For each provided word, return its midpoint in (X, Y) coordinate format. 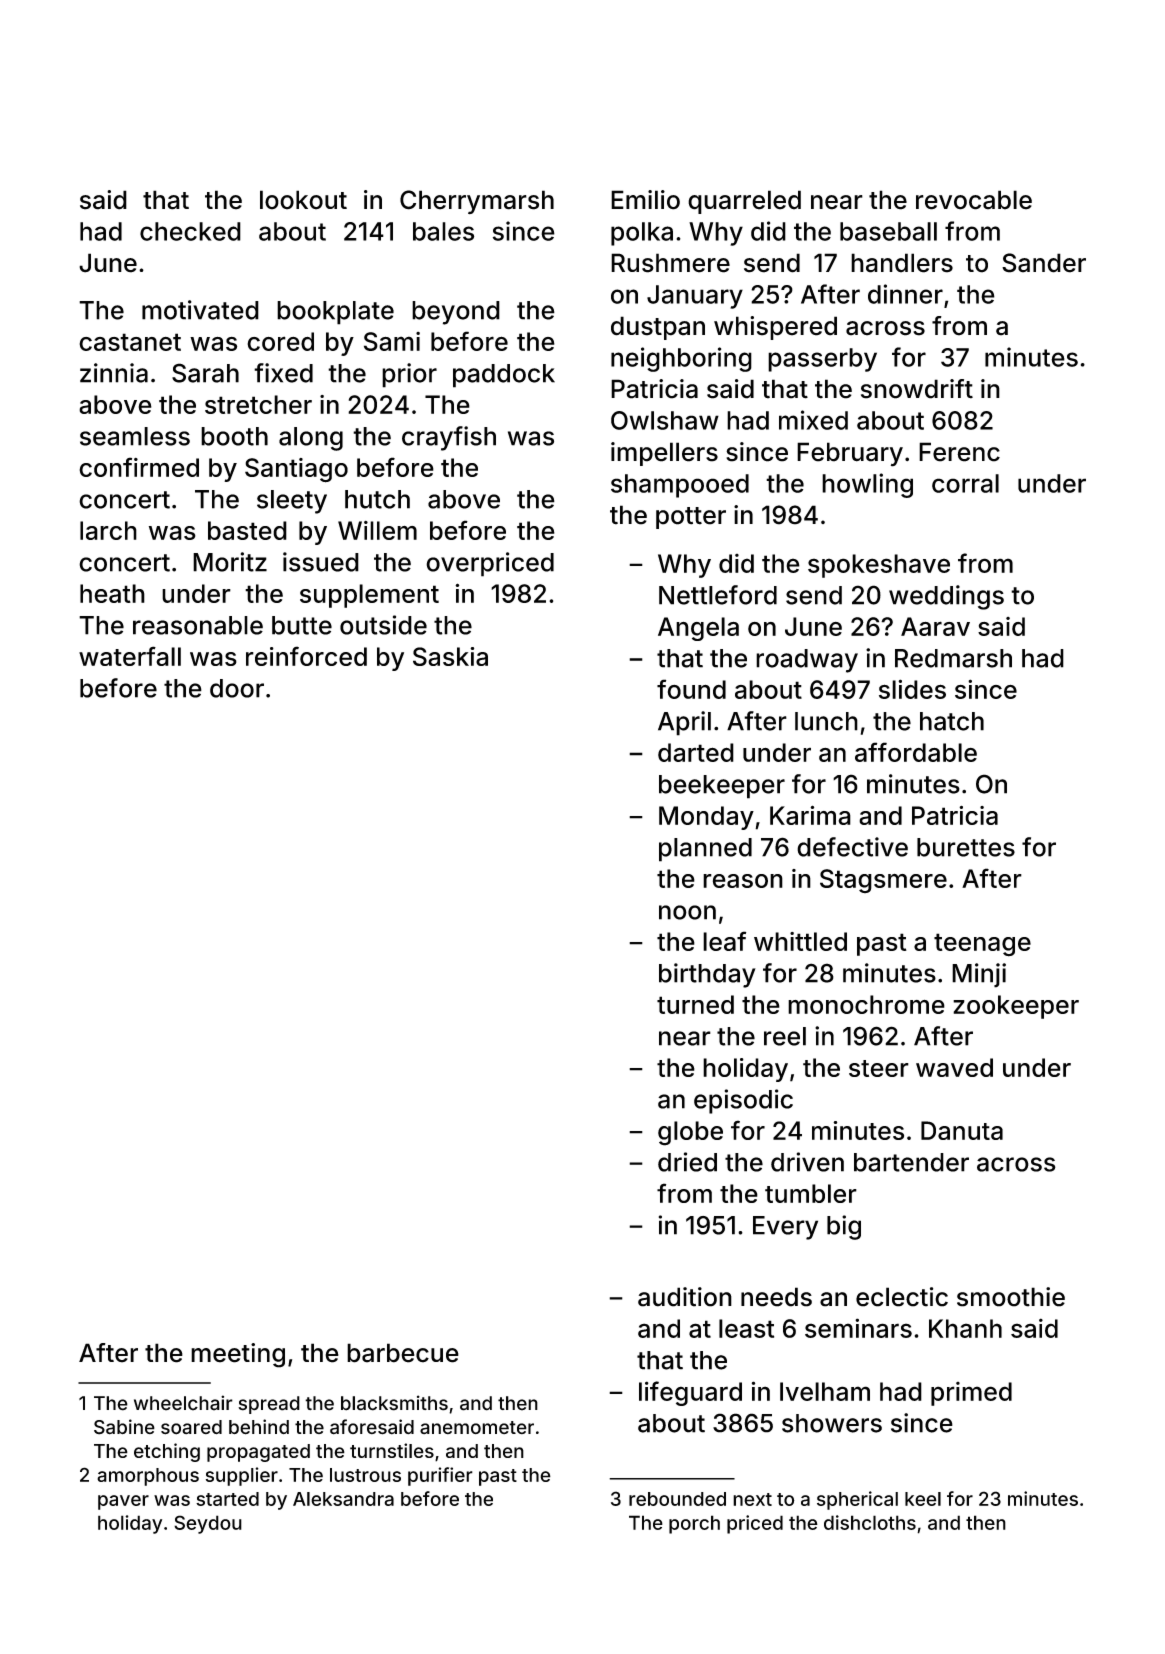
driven (807, 1162)
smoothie (1011, 1297)
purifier (440, 1476)
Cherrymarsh (477, 202)
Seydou (208, 1524)
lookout (303, 200)
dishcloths (870, 1522)
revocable (974, 200)
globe (690, 1133)
